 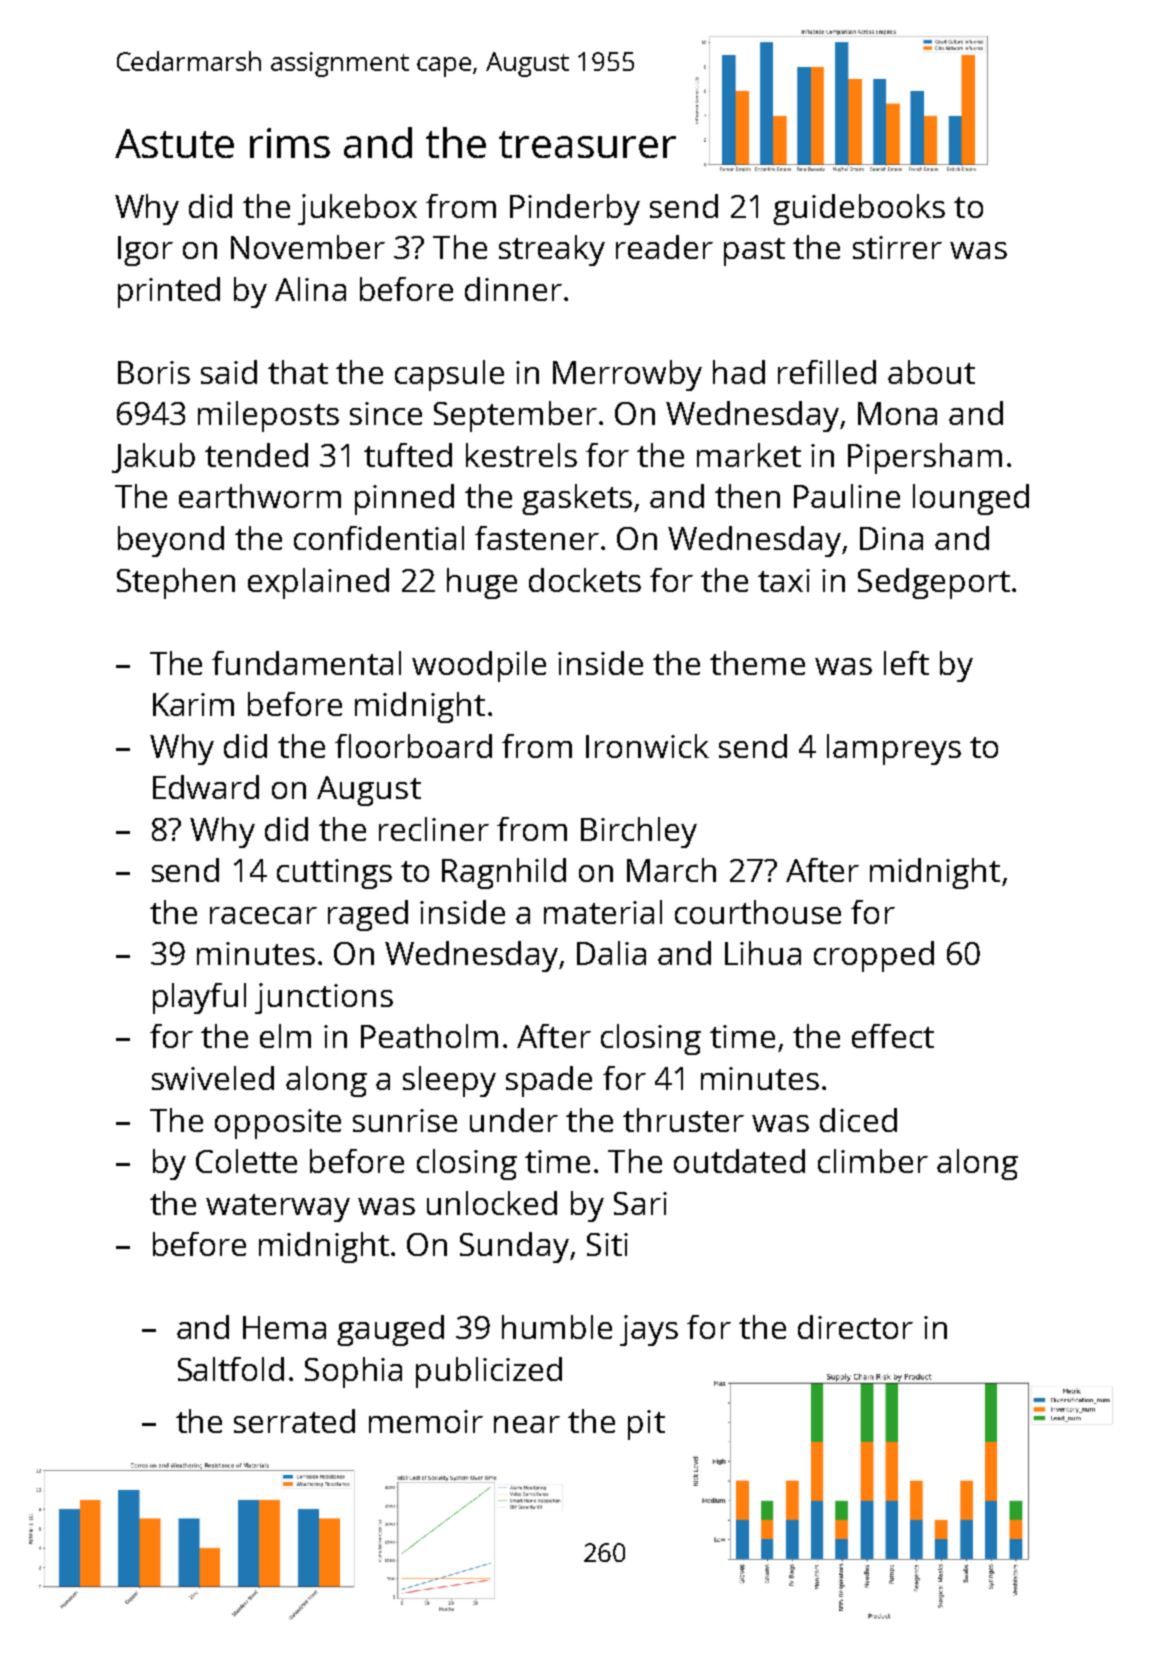 What do you see at coordinates (413, 746) in the image?
I see `floorboard` at bounding box center [413, 746].
